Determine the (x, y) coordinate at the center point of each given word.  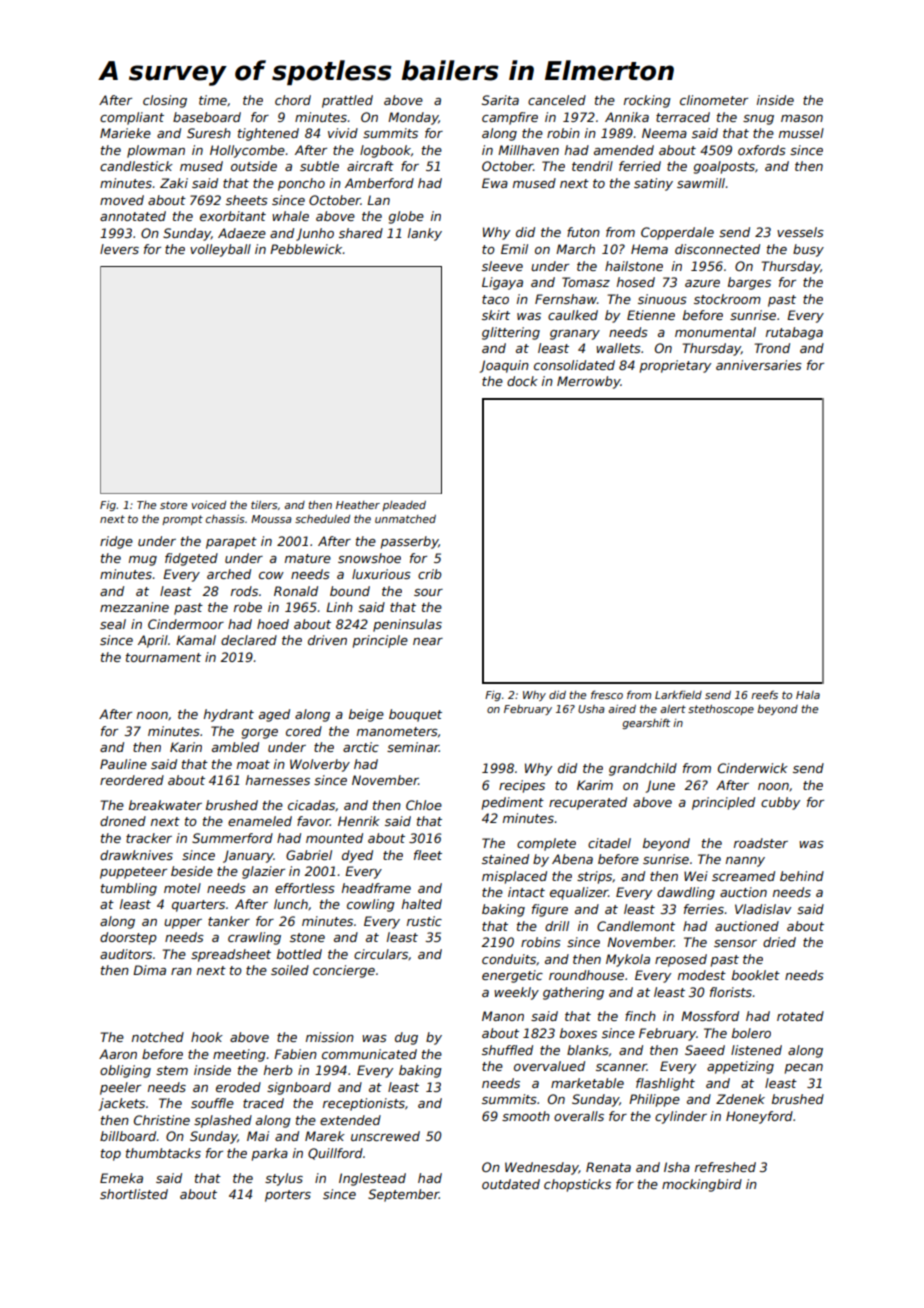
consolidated (574, 365)
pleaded (404, 506)
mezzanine (134, 607)
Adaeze (242, 233)
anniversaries (759, 365)
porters (288, 1196)
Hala (808, 695)
